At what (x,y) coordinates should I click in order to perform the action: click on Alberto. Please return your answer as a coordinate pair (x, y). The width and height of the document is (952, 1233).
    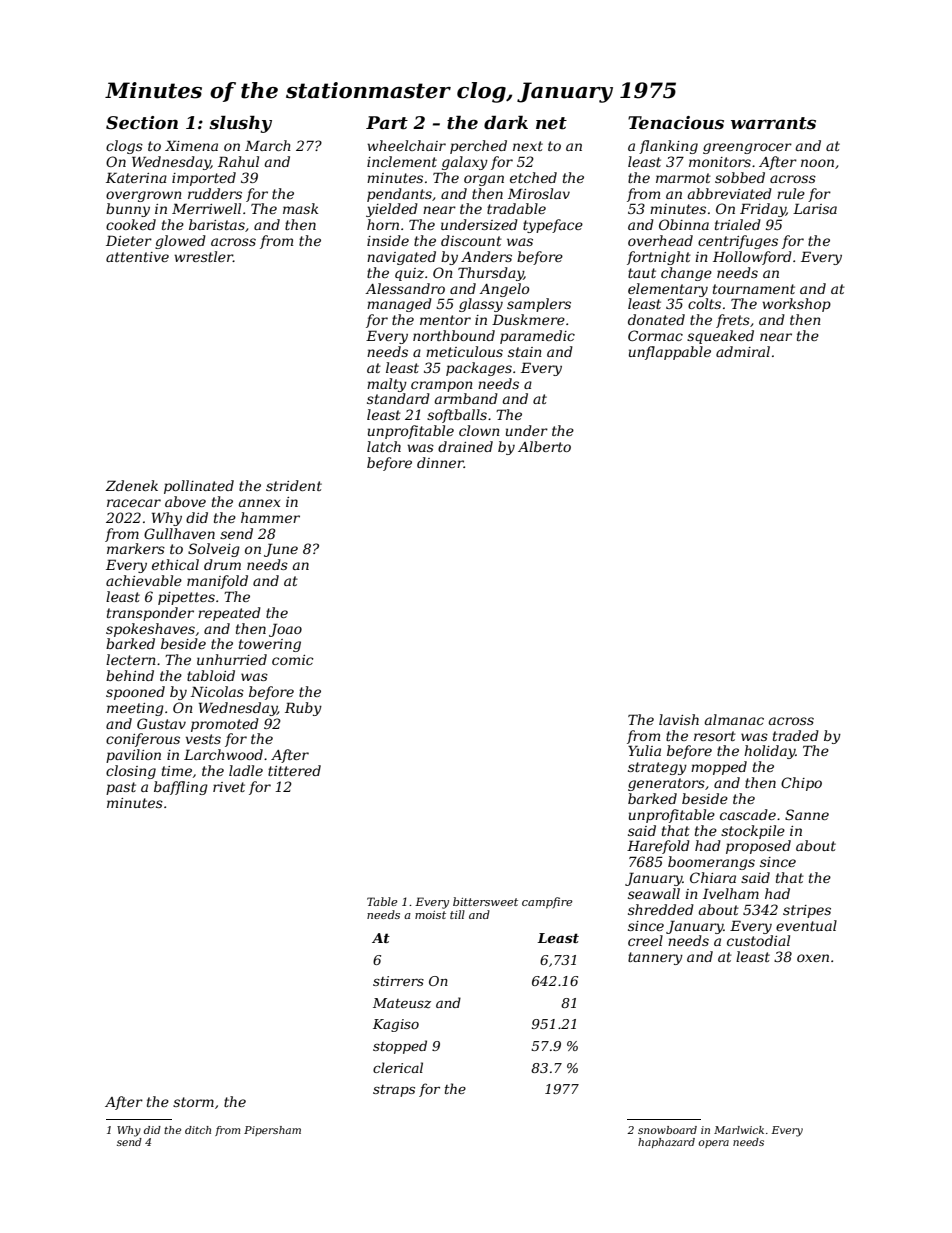
    Looking at the image, I should click on (544, 446).
